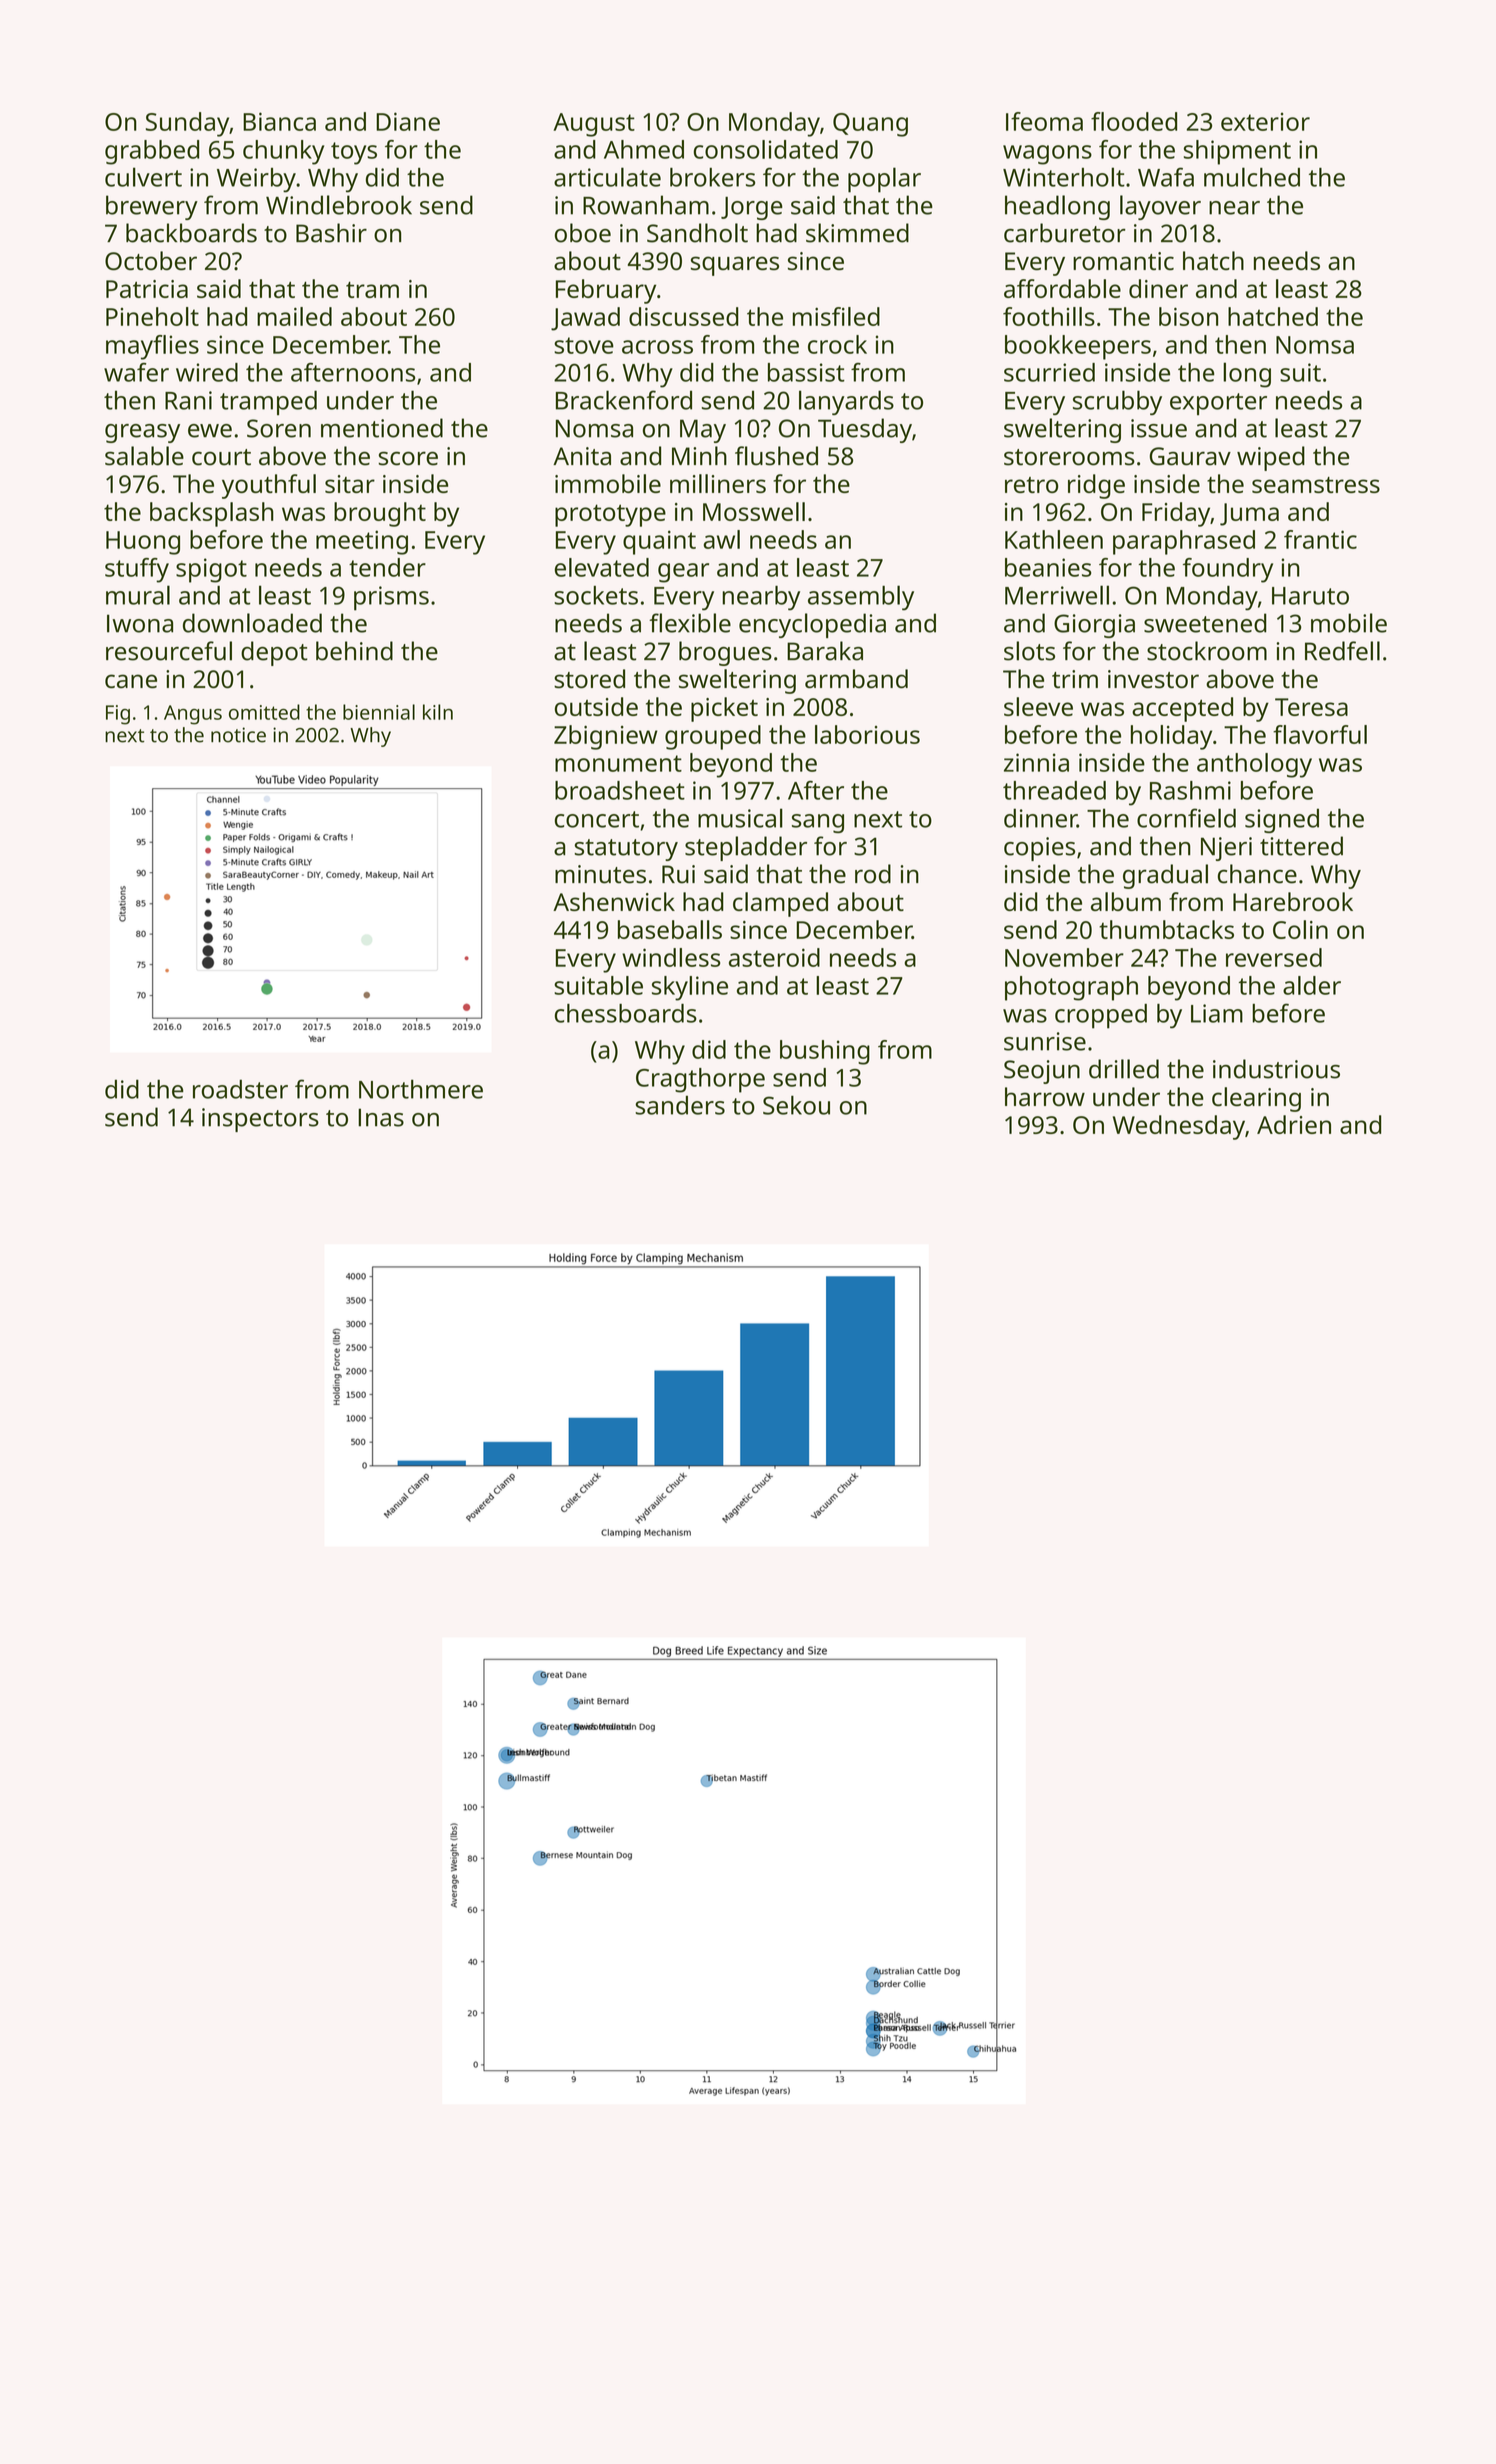  What do you see at coordinates (260, 1120) in the document?
I see `inspectors` at bounding box center [260, 1120].
